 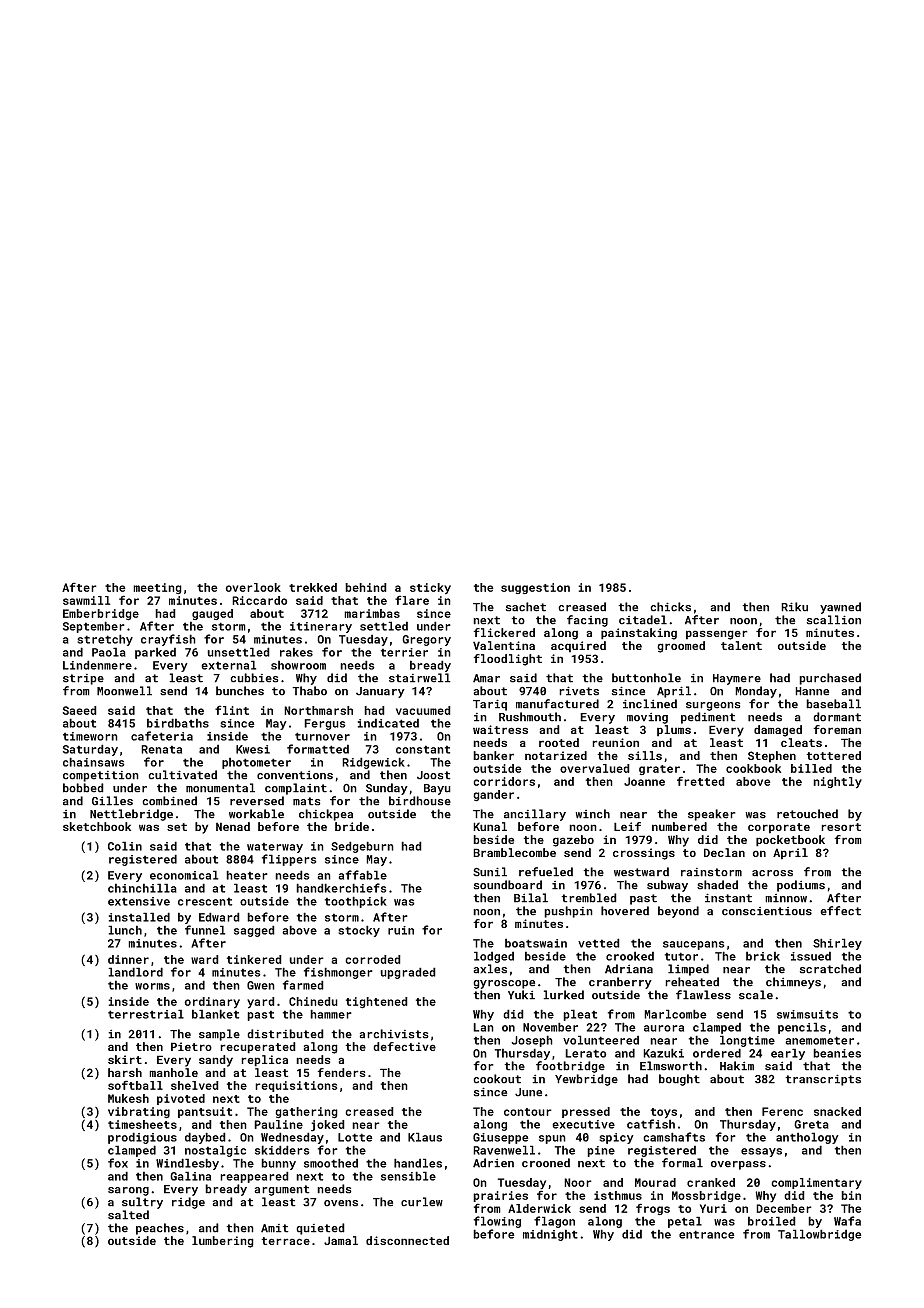 What do you see at coordinates (550, 1235) in the image?
I see `midnight` at bounding box center [550, 1235].
